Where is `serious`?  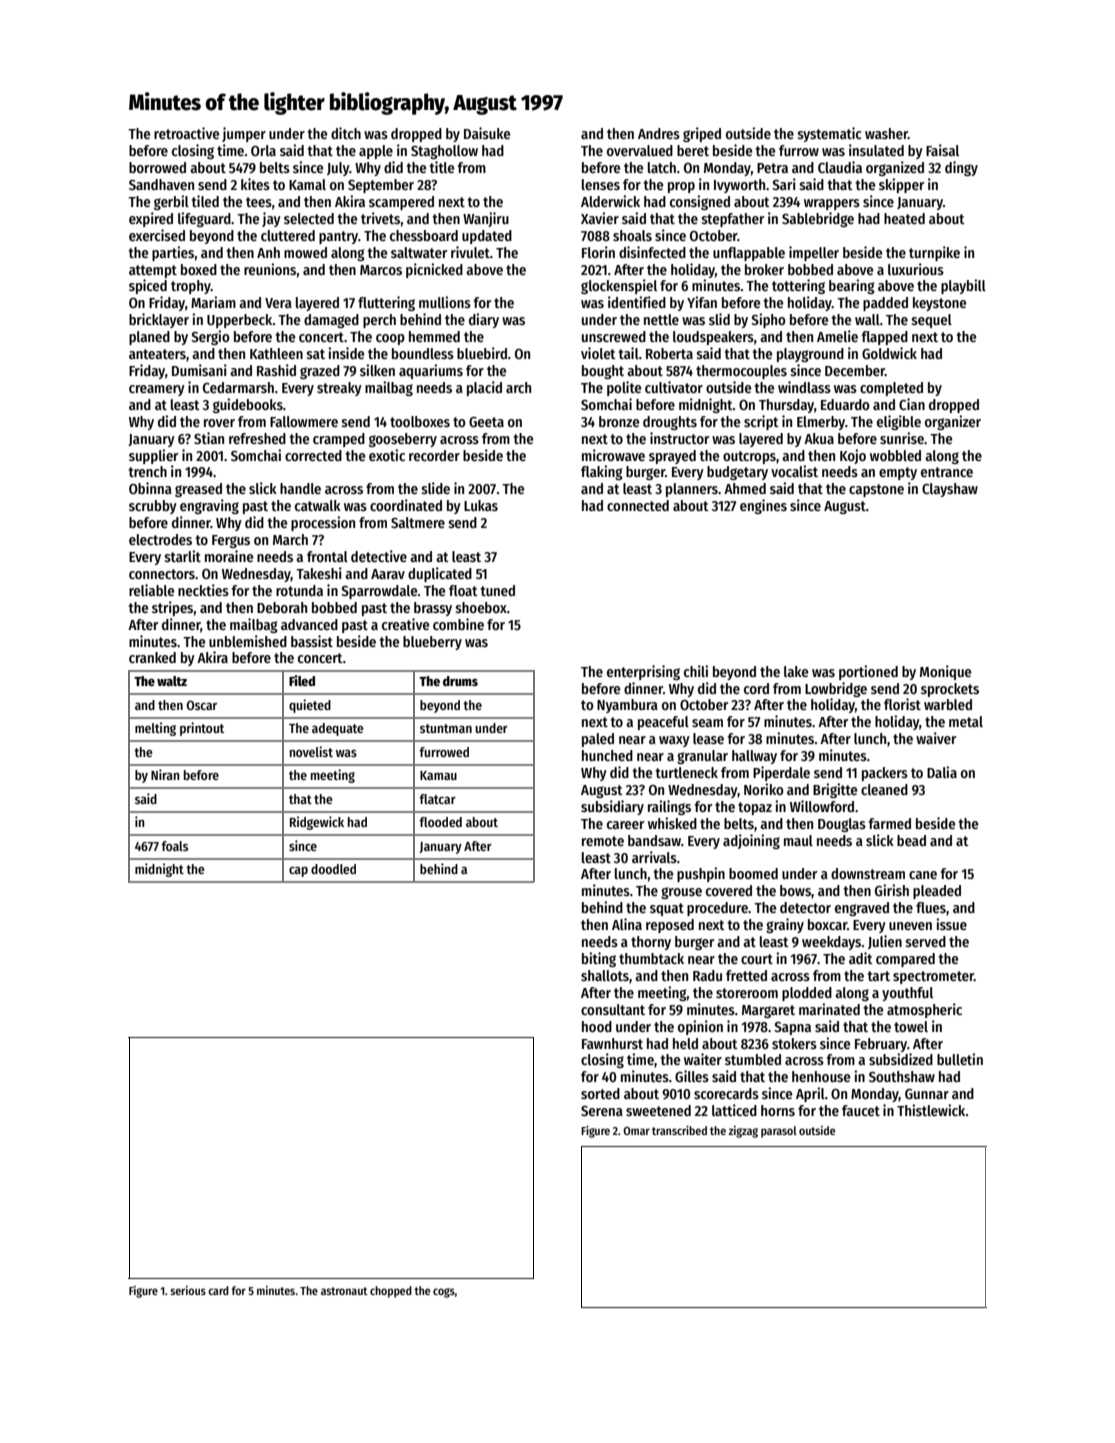
serious is located at coordinates (188, 1290).
